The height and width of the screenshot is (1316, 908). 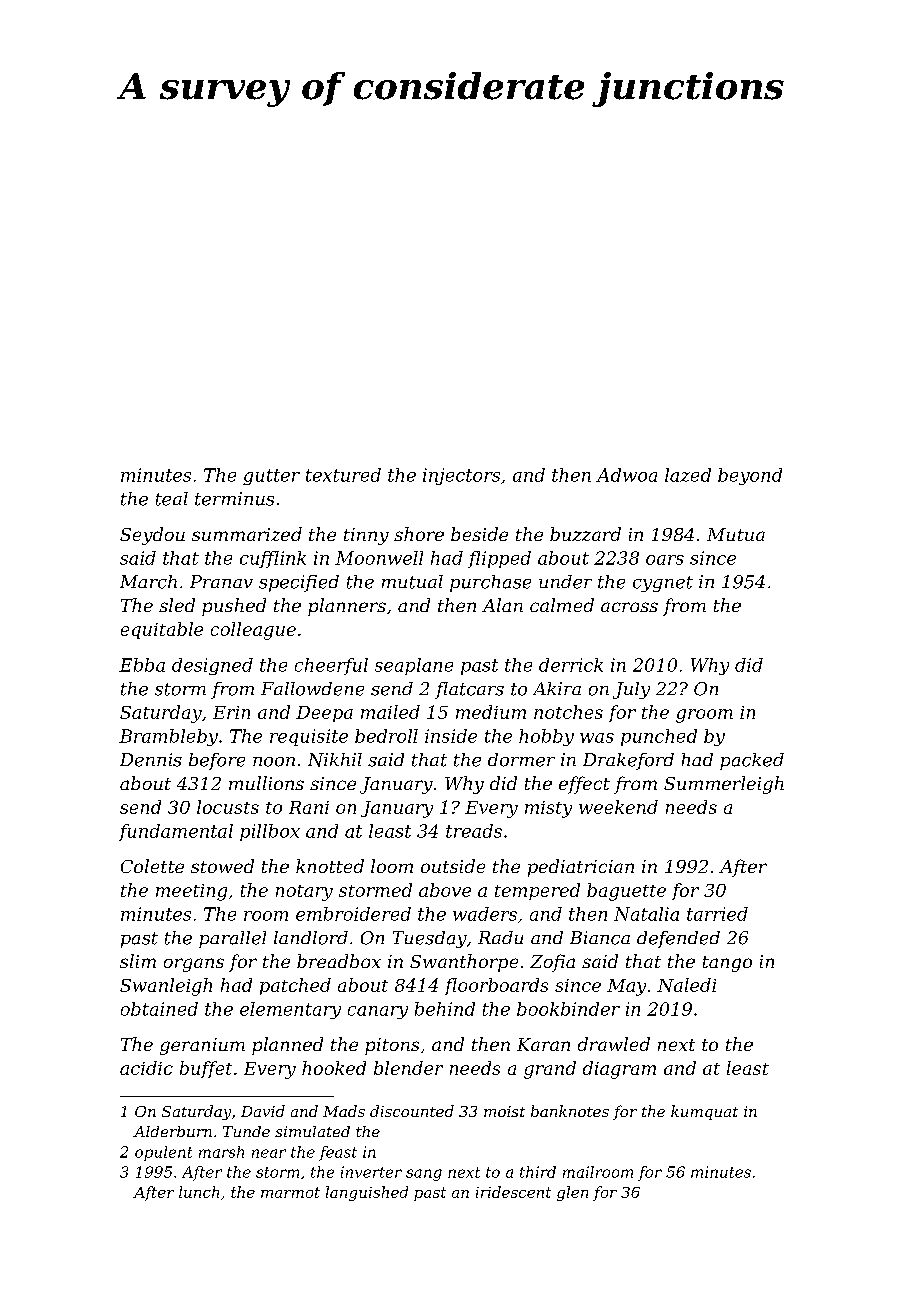 I want to click on discounted, so click(x=412, y=1111).
